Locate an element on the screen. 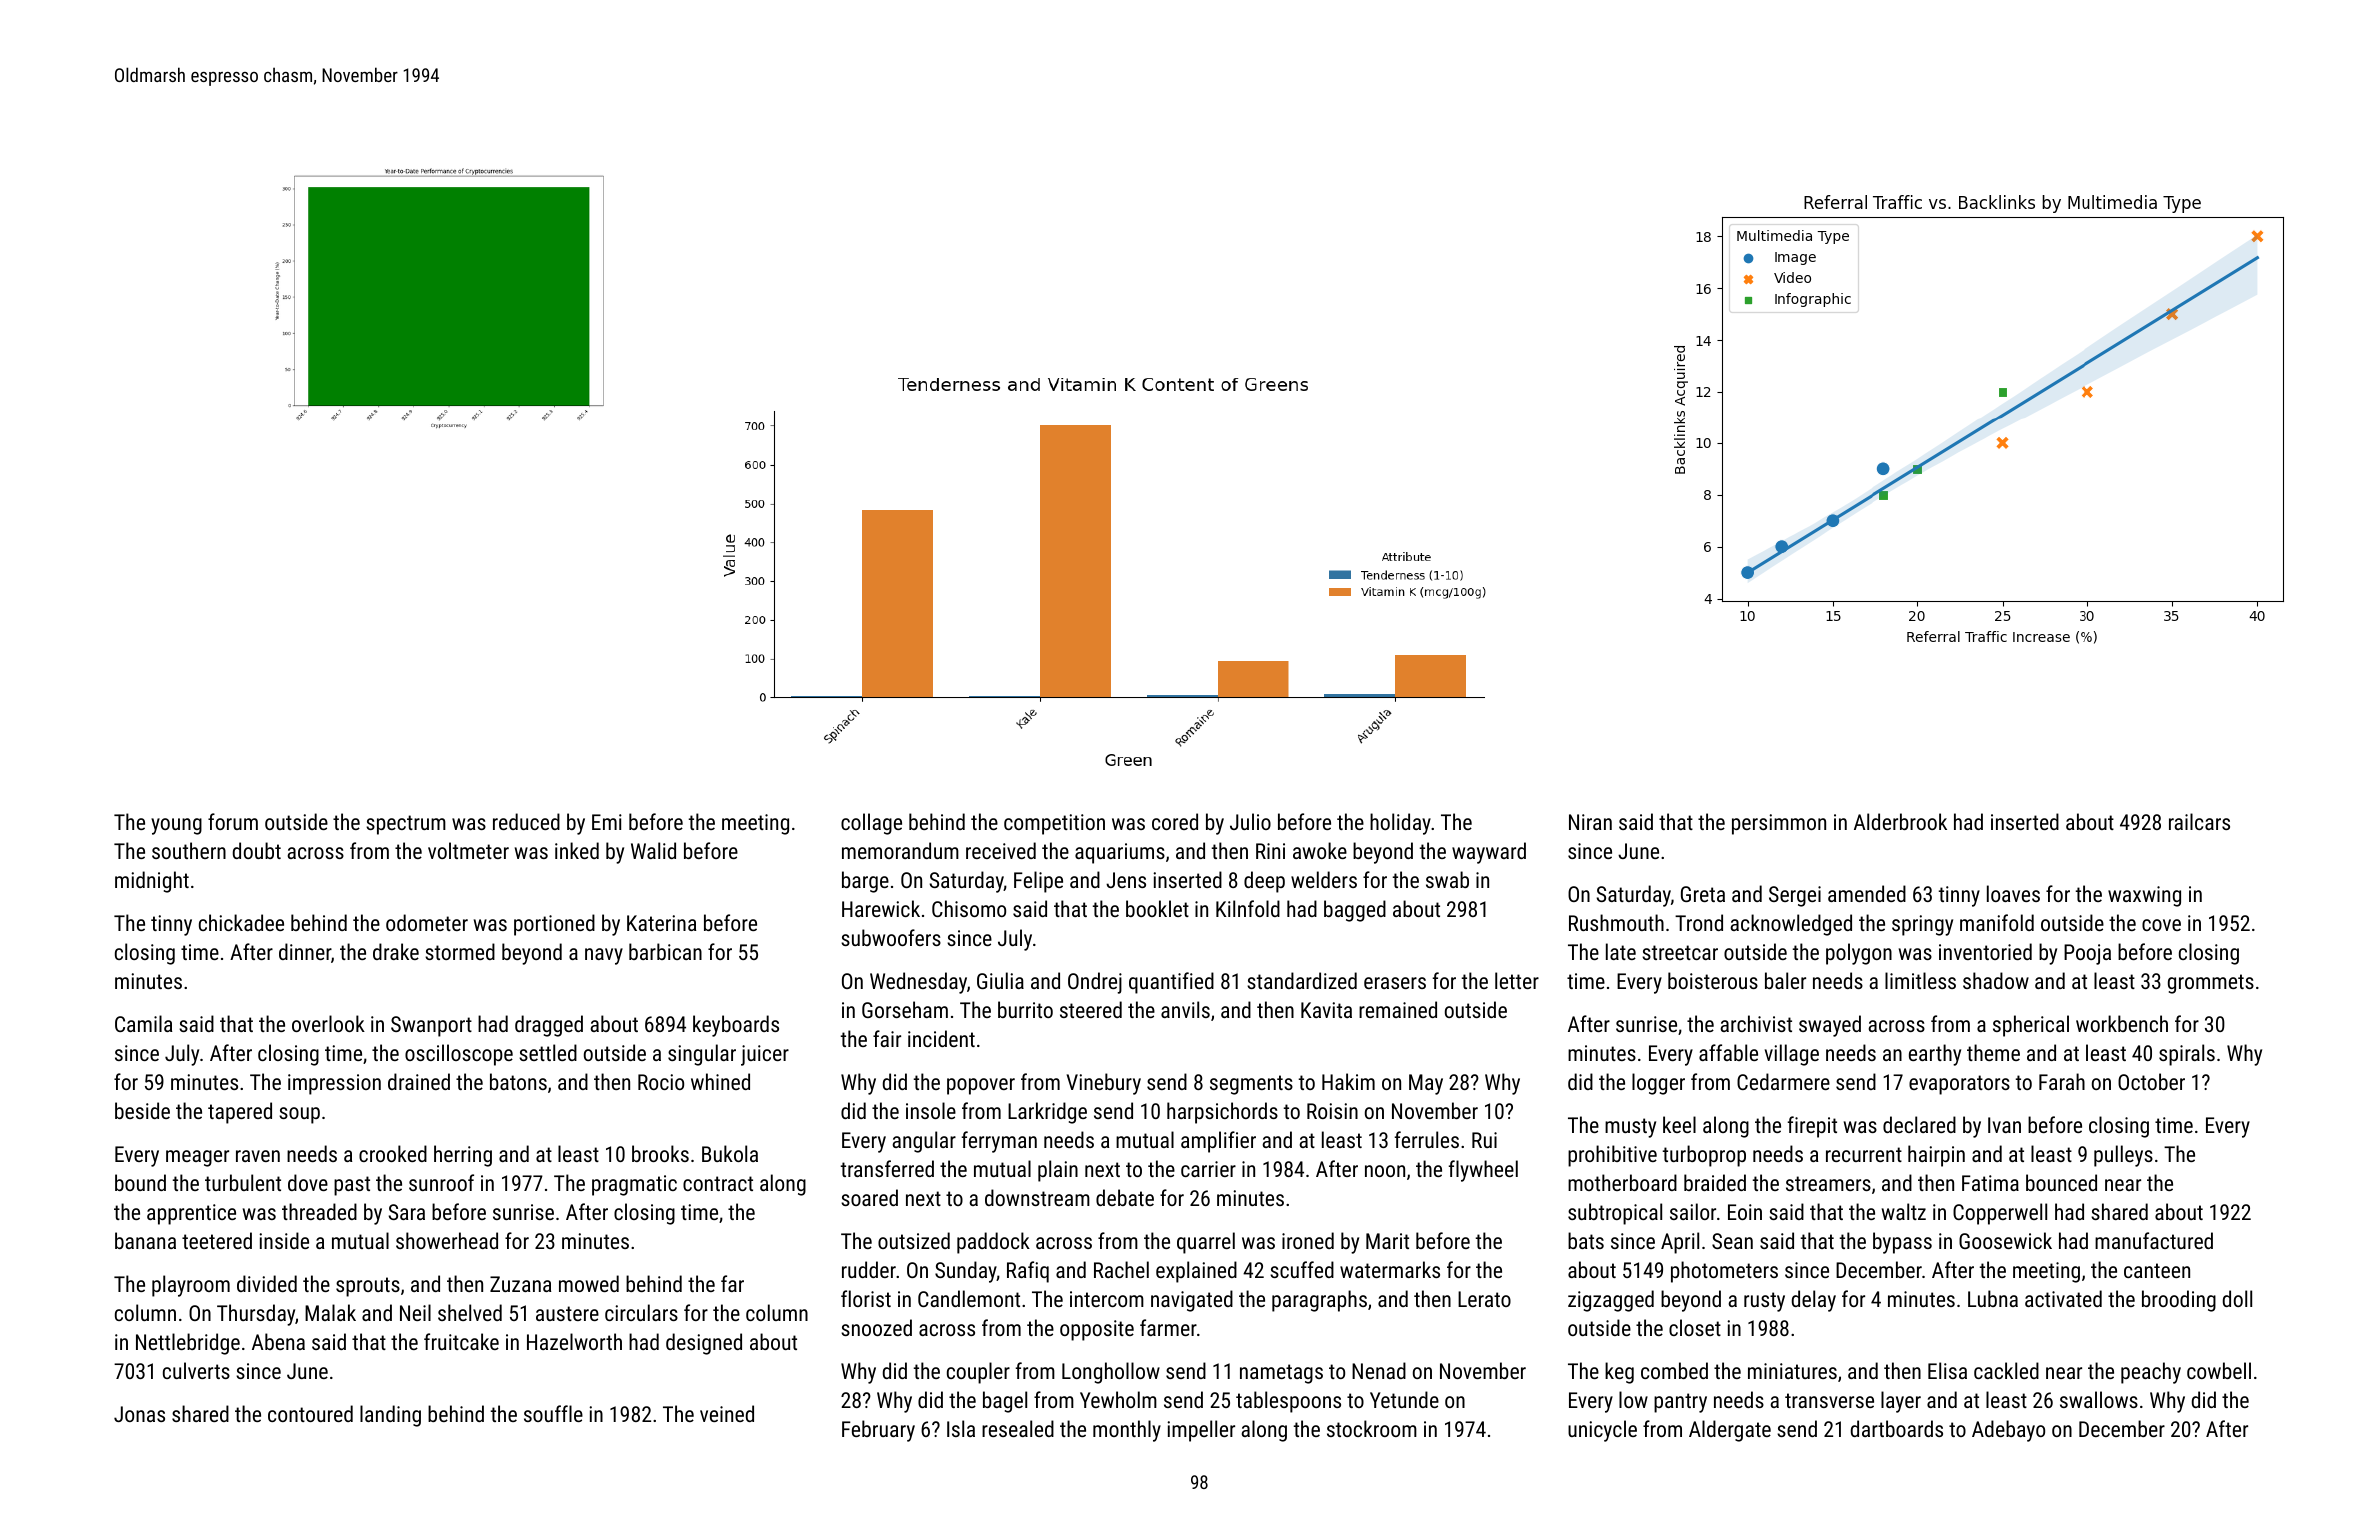 Image resolution: width=2380 pixels, height=1540 pixels. workbench is located at coordinates (2122, 1023).
